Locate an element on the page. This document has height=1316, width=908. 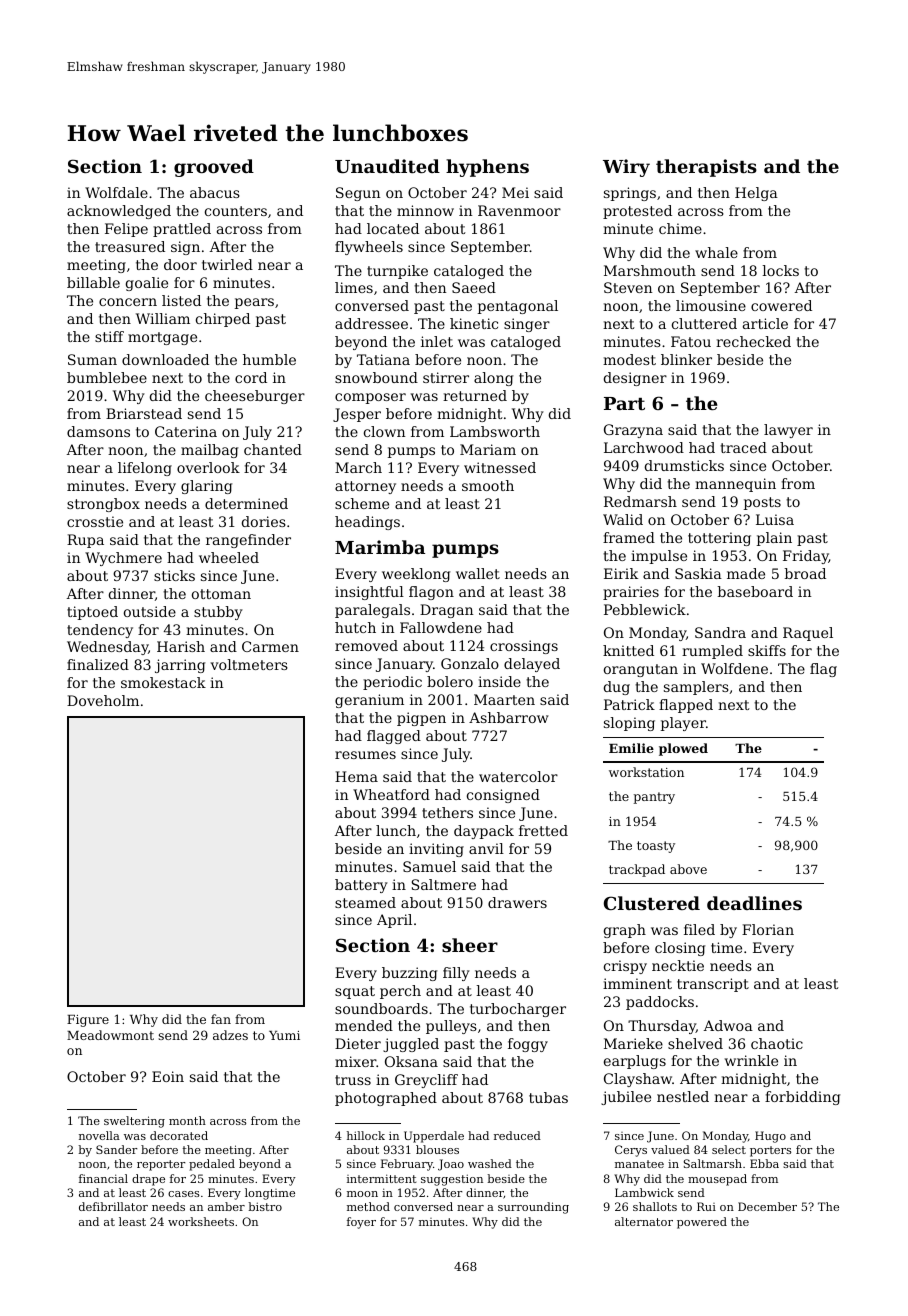
Marshmouth is located at coordinates (650, 270).
